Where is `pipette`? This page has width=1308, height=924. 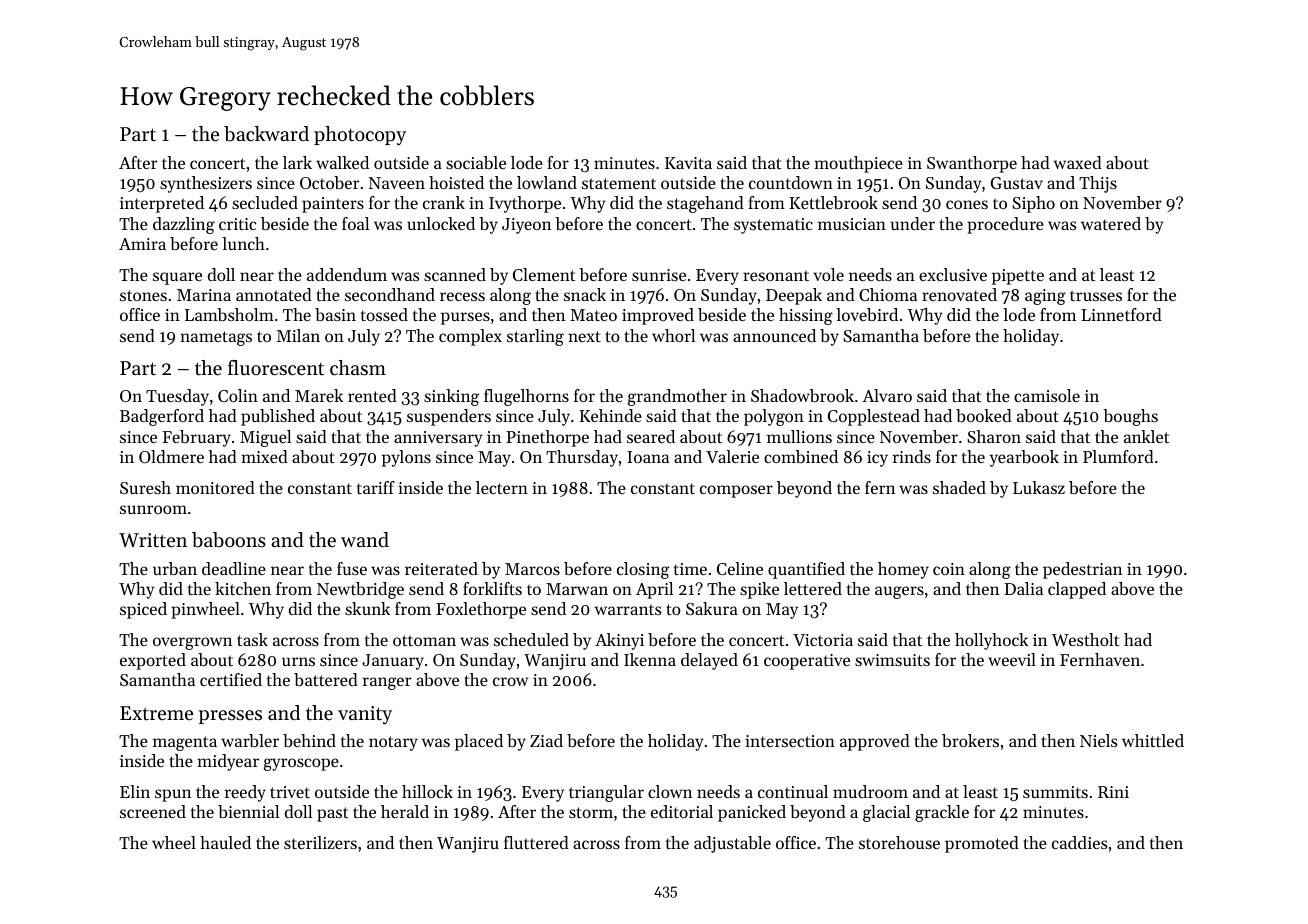 pipette is located at coordinates (1018, 277).
